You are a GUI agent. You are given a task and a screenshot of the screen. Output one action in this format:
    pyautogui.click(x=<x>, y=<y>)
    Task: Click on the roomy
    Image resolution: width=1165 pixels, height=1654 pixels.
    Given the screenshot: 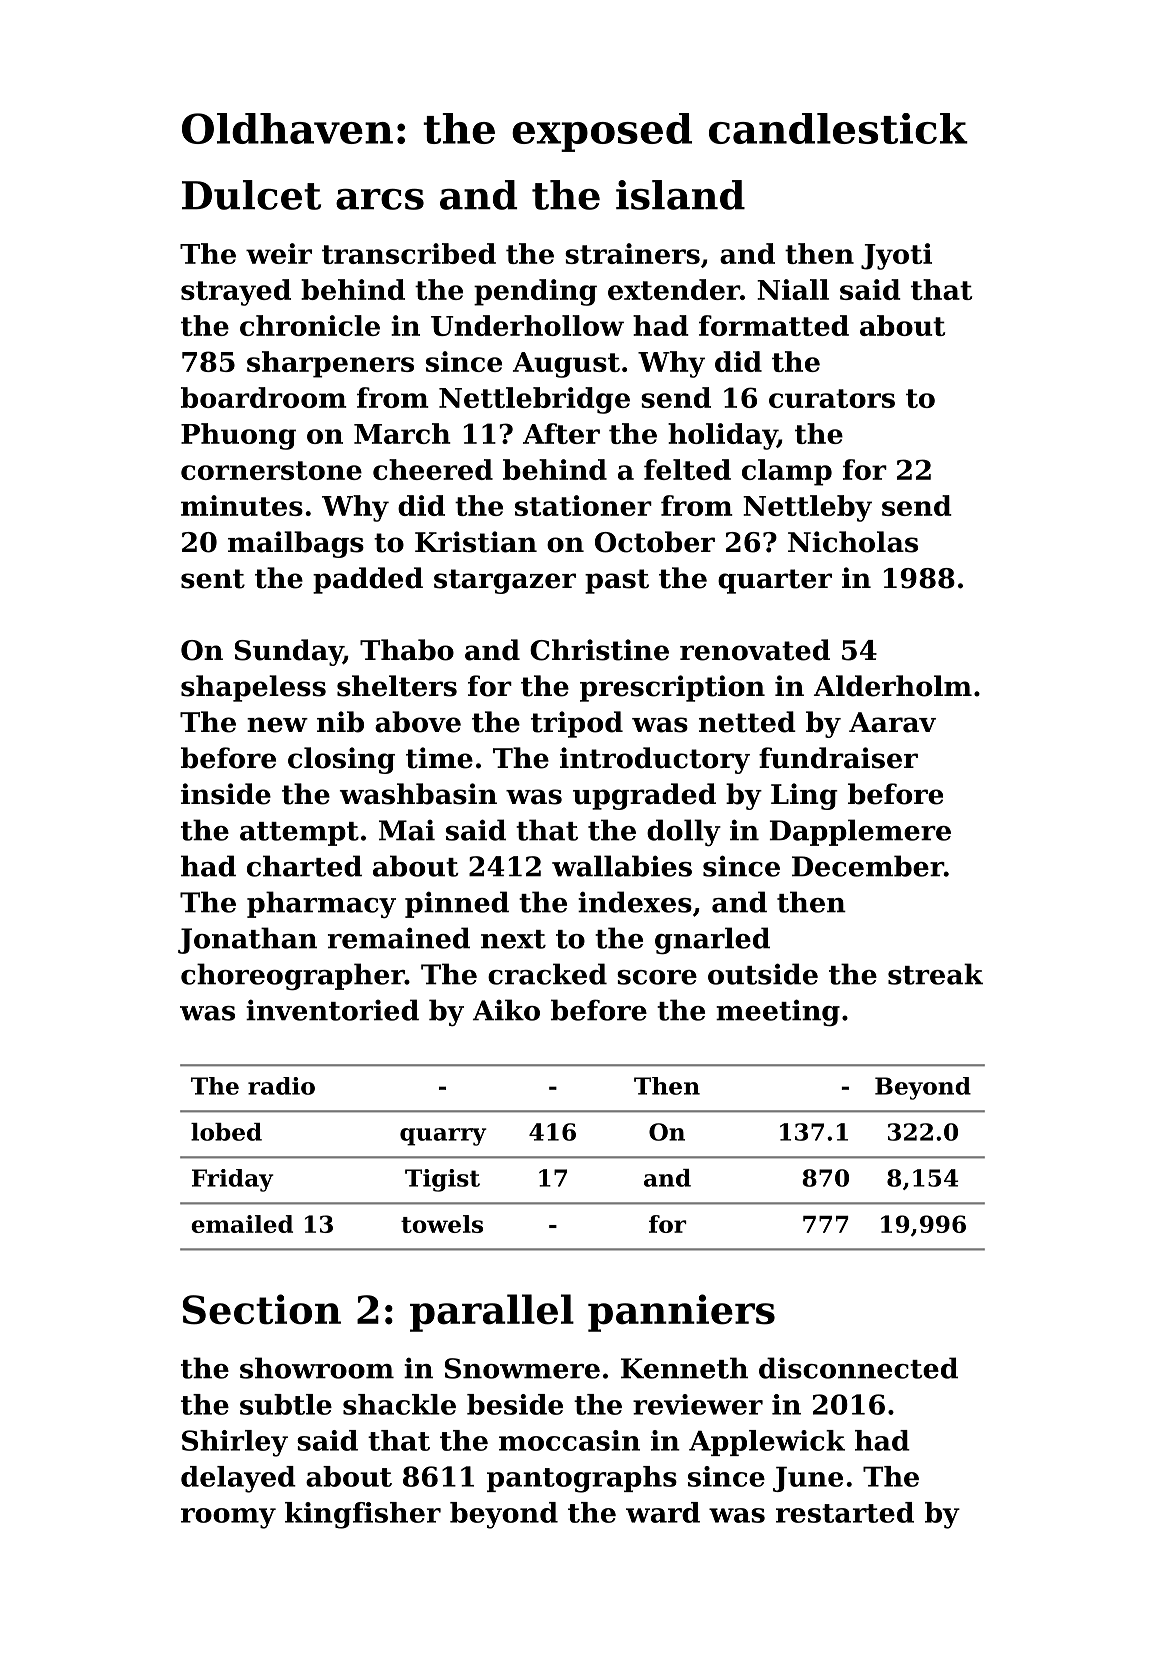 What is the action you would take?
    pyautogui.click(x=228, y=1518)
